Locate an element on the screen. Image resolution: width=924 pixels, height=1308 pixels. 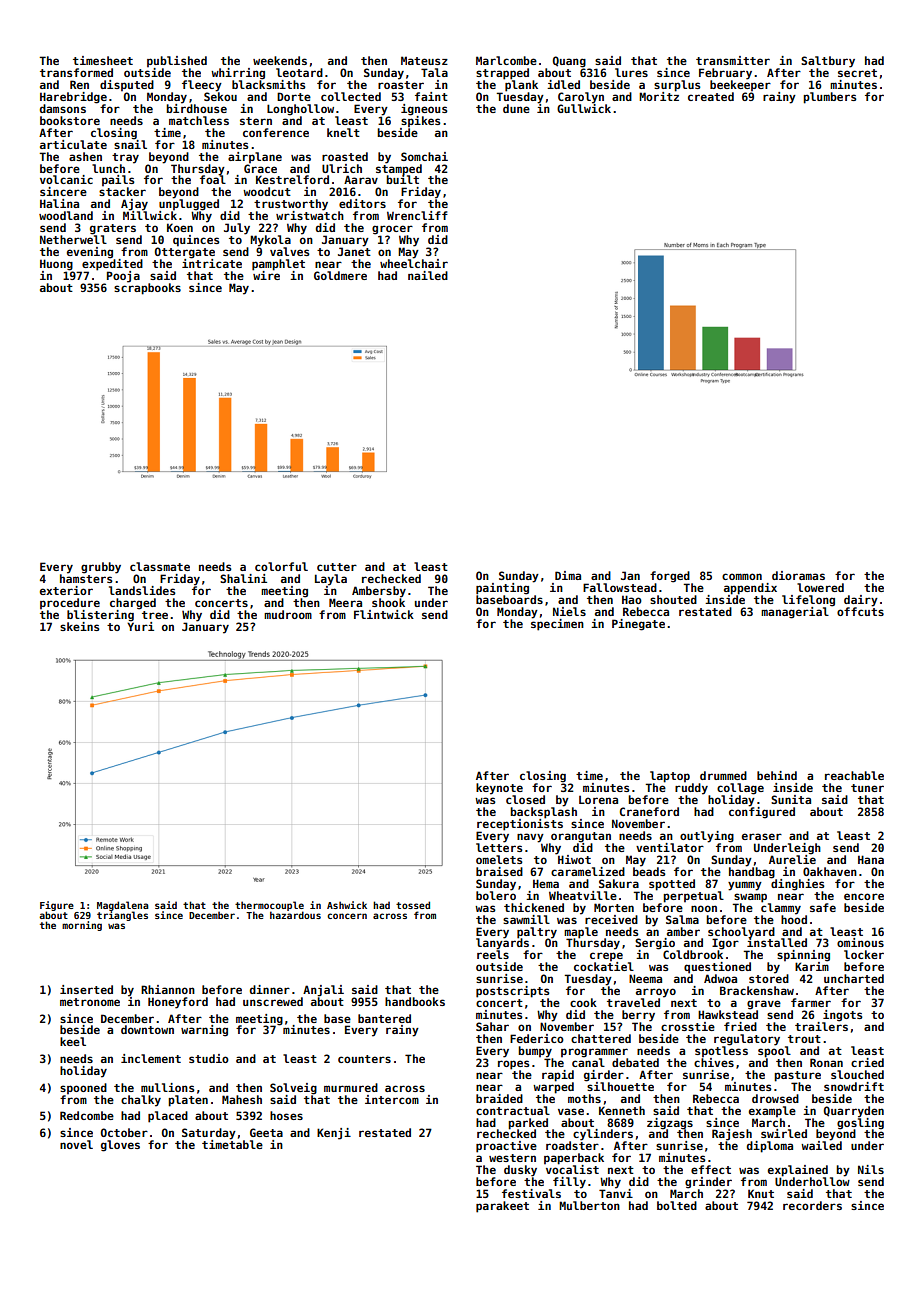
plumbers is located at coordinates (829, 98).
